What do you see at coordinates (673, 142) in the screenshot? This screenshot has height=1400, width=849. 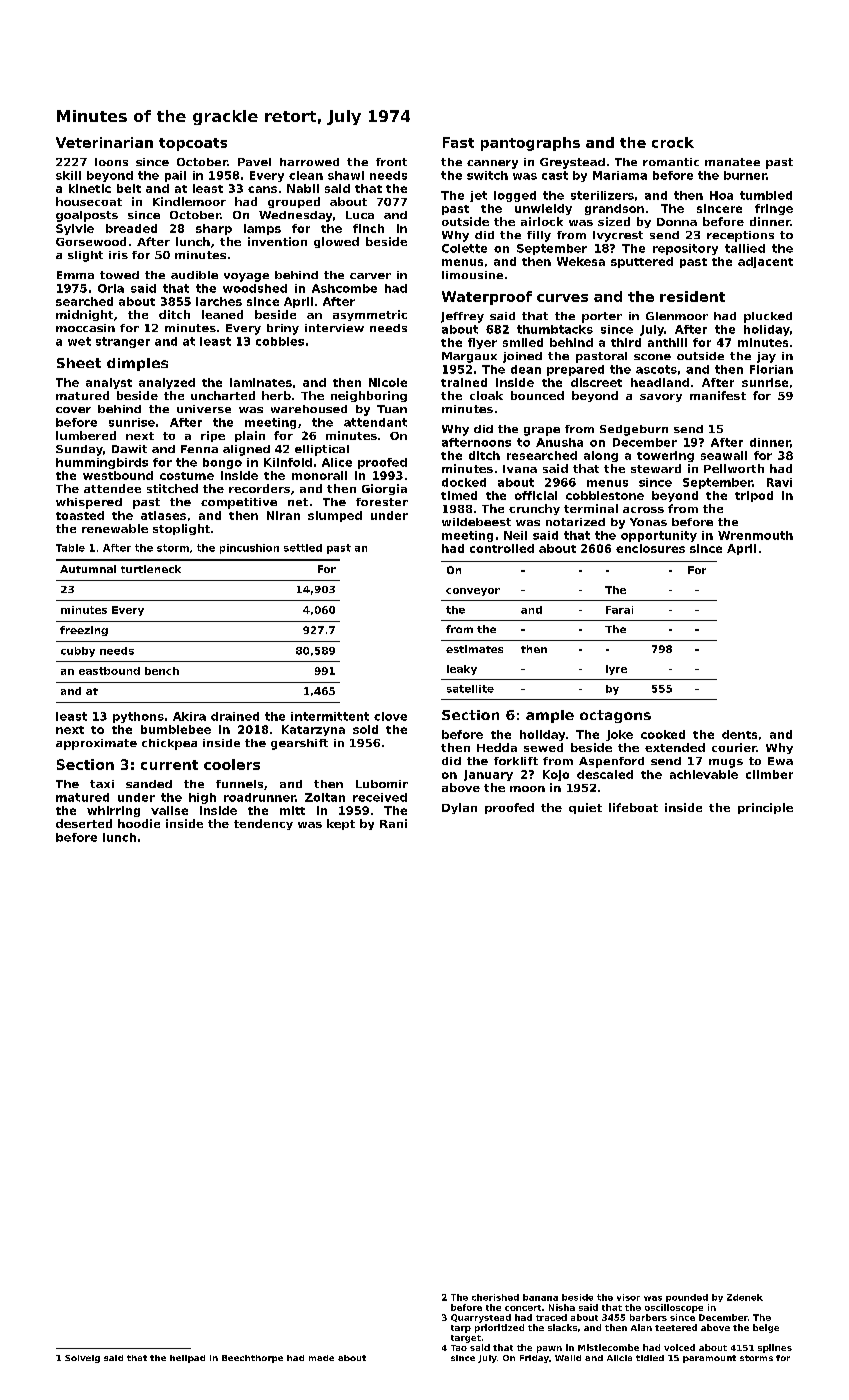 I see `crock` at bounding box center [673, 142].
